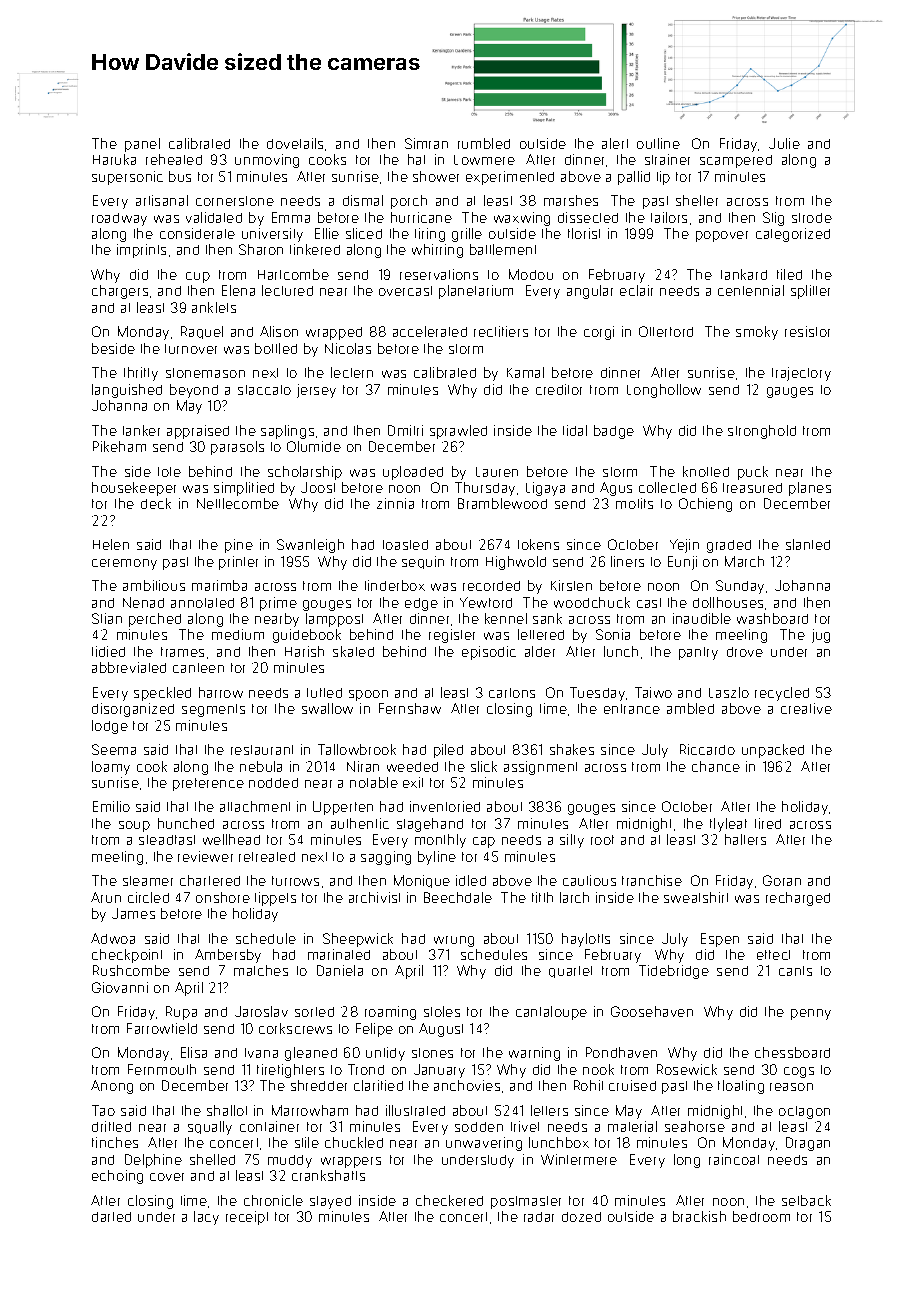  What do you see at coordinates (410, 708) in the screenshot?
I see `Fernshaw` at bounding box center [410, 708].
